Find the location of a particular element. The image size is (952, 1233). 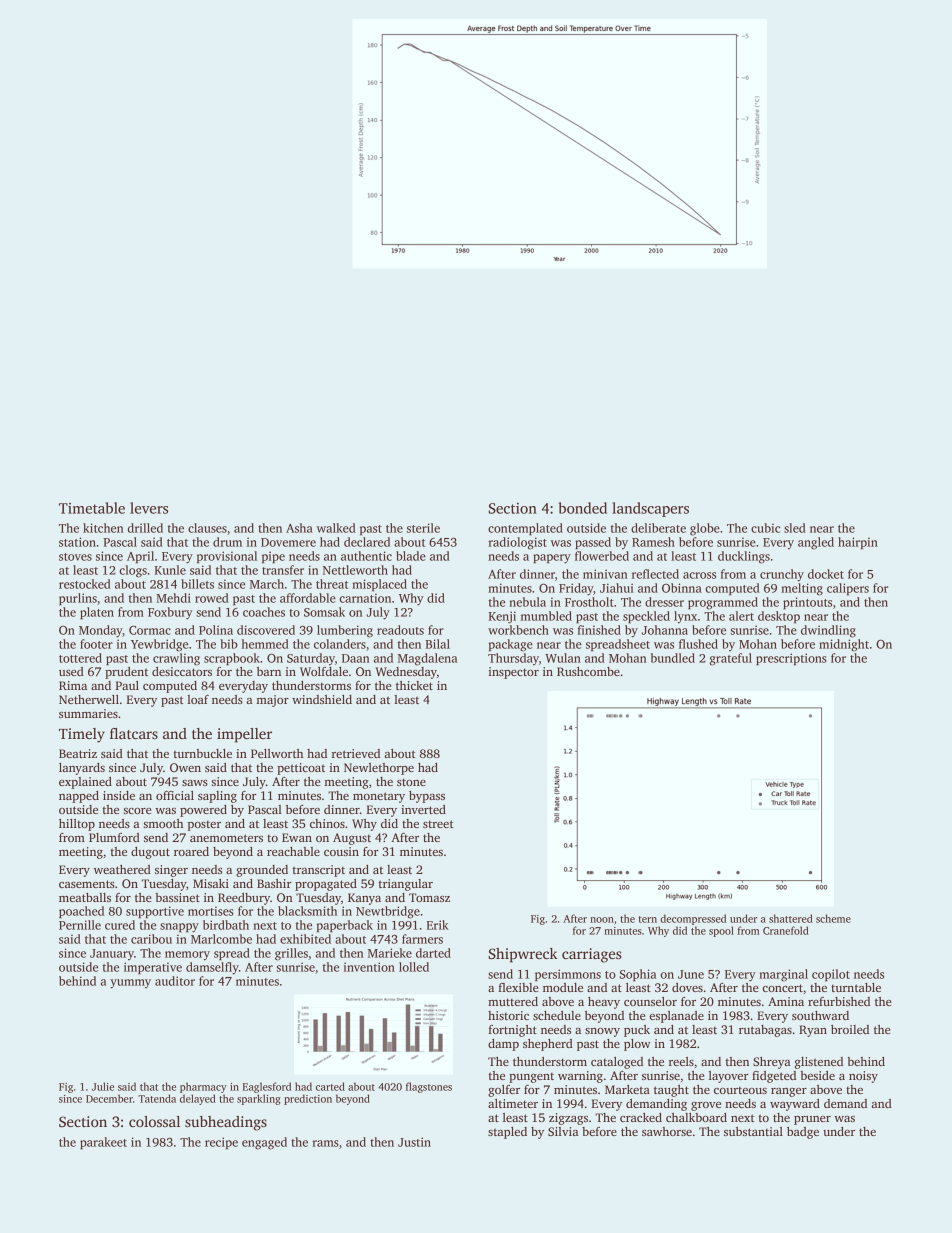

landscapers is located at coordinates (650, 509).
